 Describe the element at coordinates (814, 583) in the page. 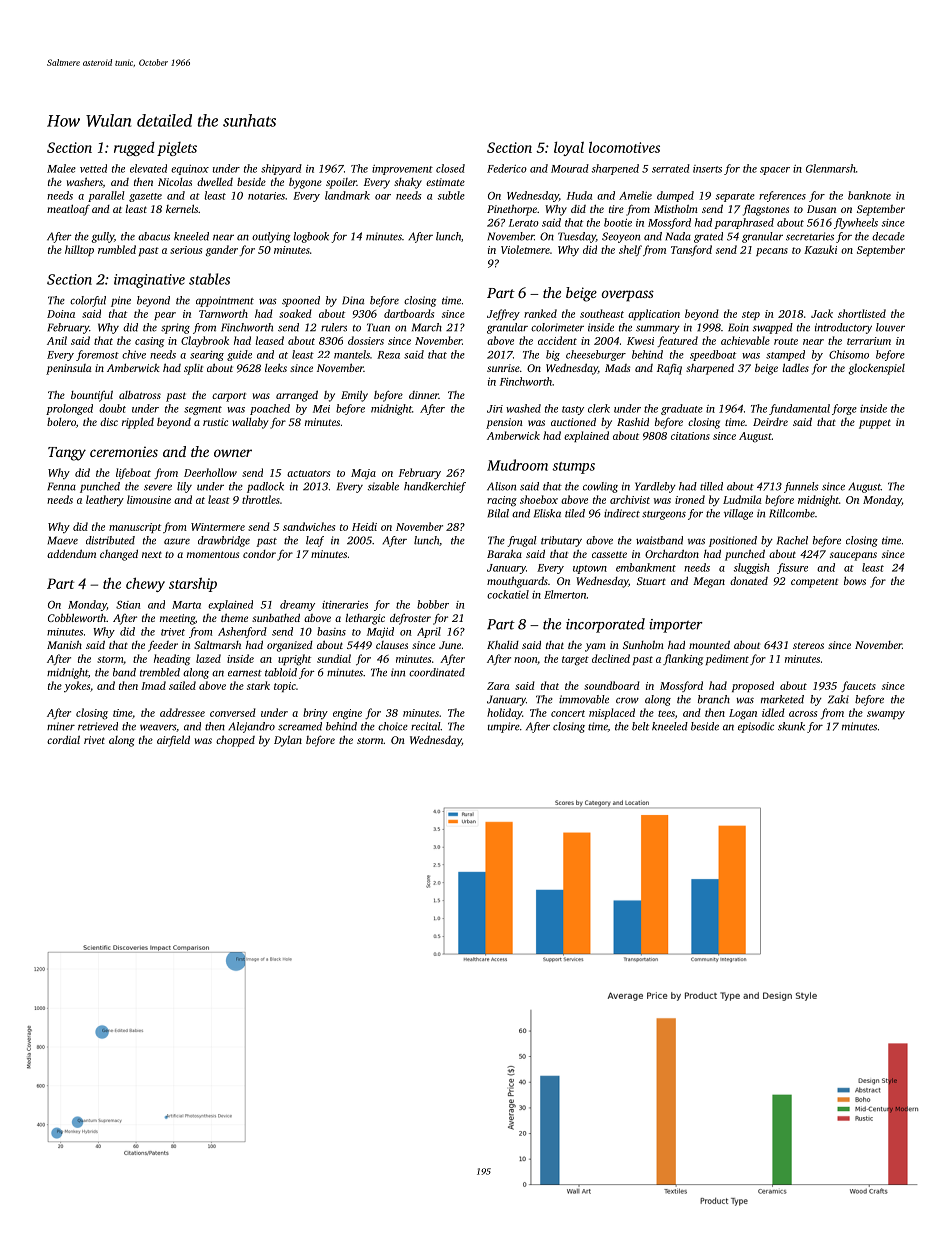

I see `competent` at that location.
